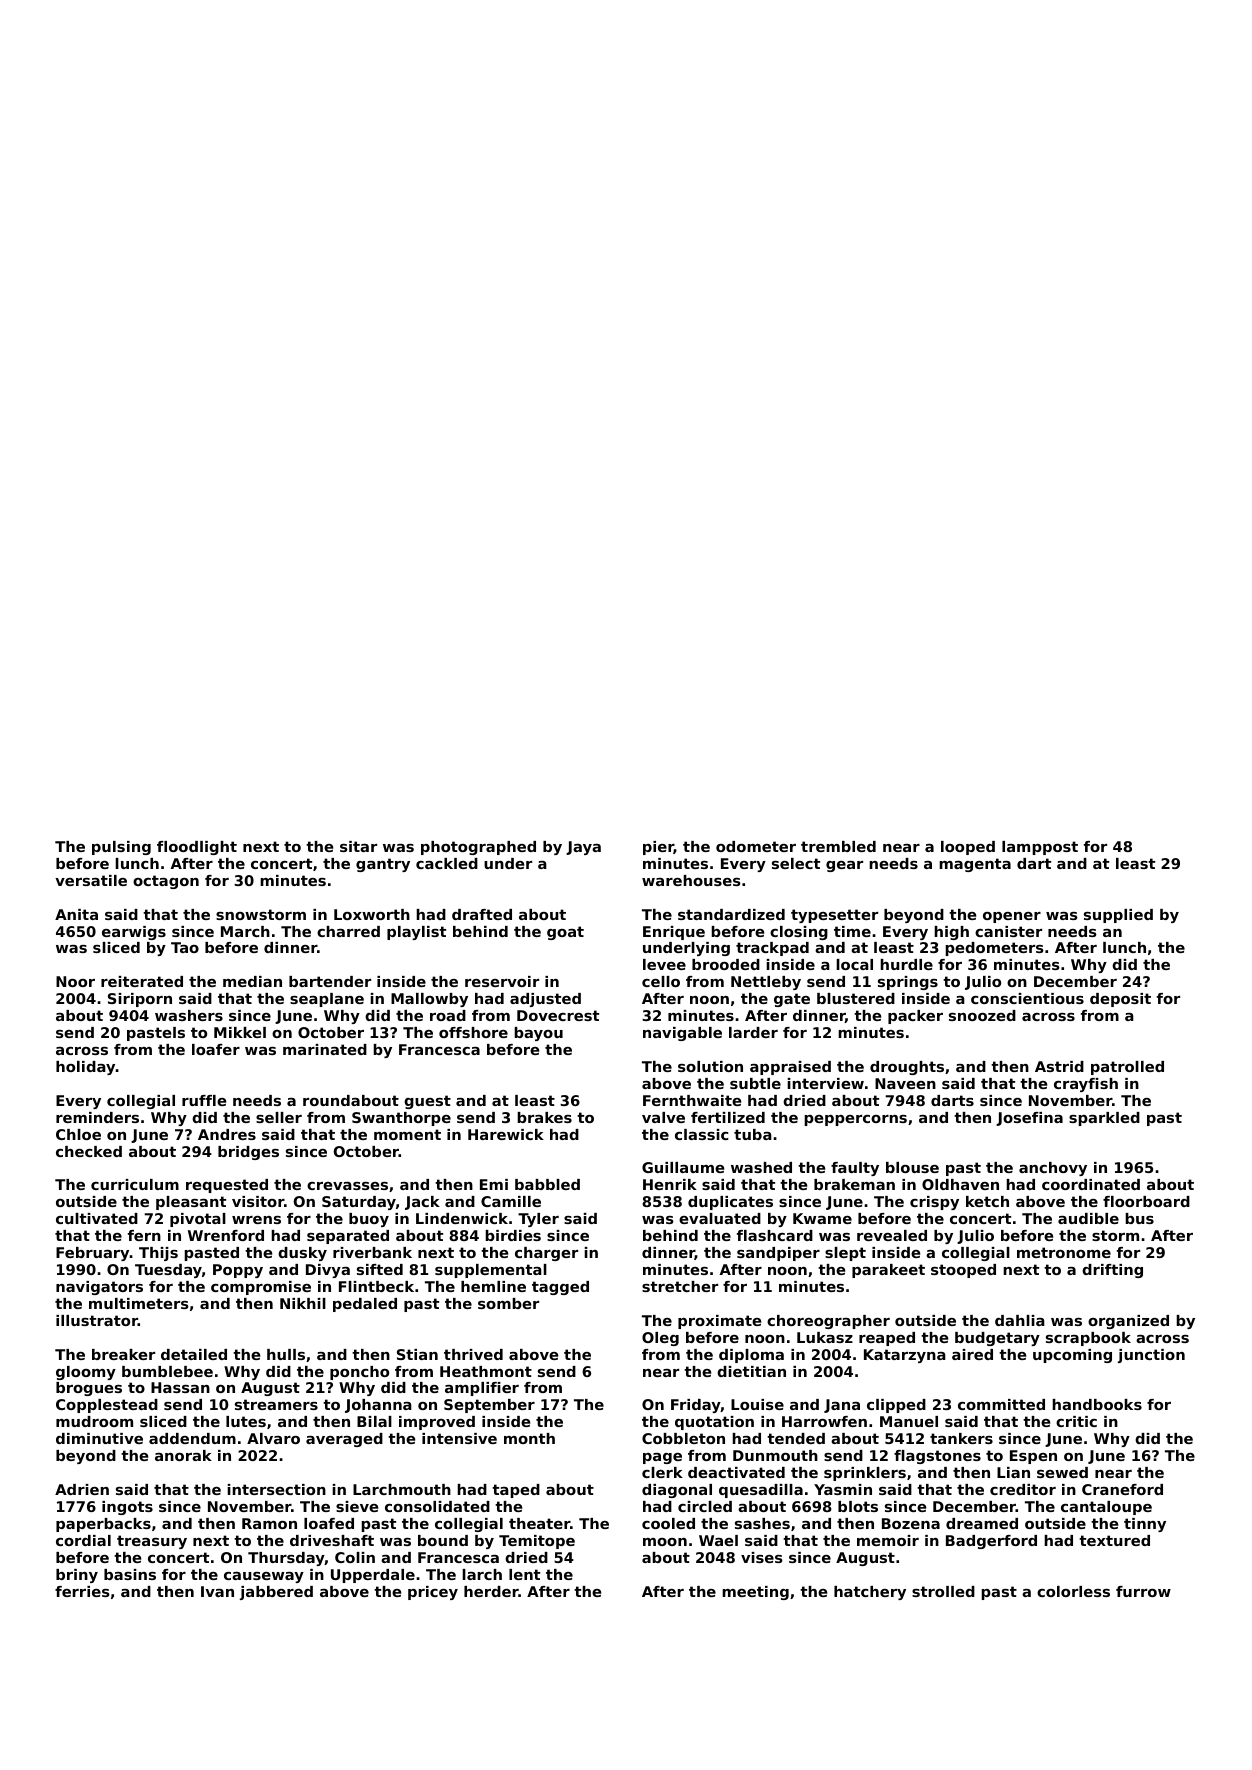 Image resolution: width=1252 pixels, height=1770 pixels. Describe the element at coordinates (482, 914) in the page. I see `drafted` at that location.
